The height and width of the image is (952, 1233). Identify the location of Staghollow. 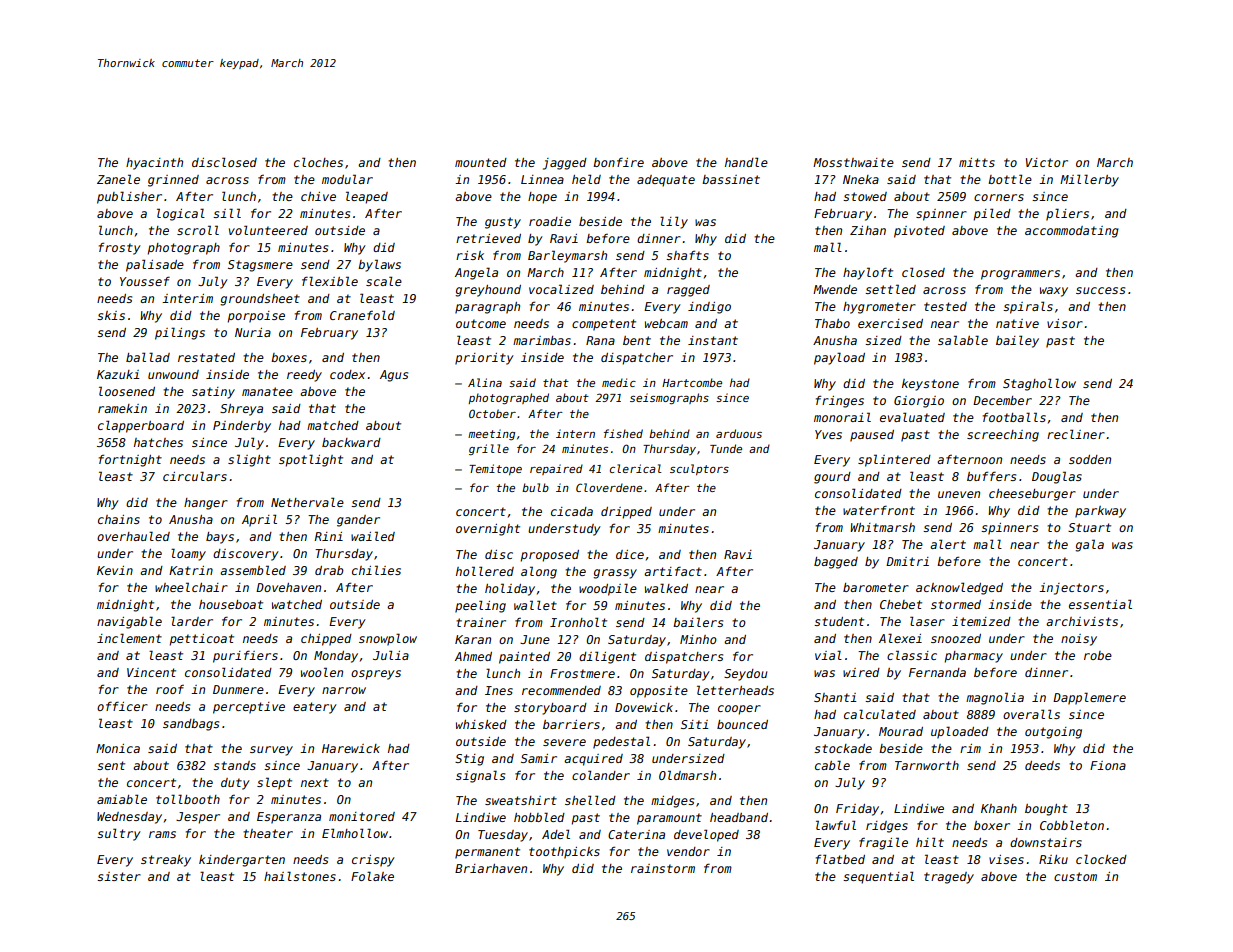
(1039, 384).
